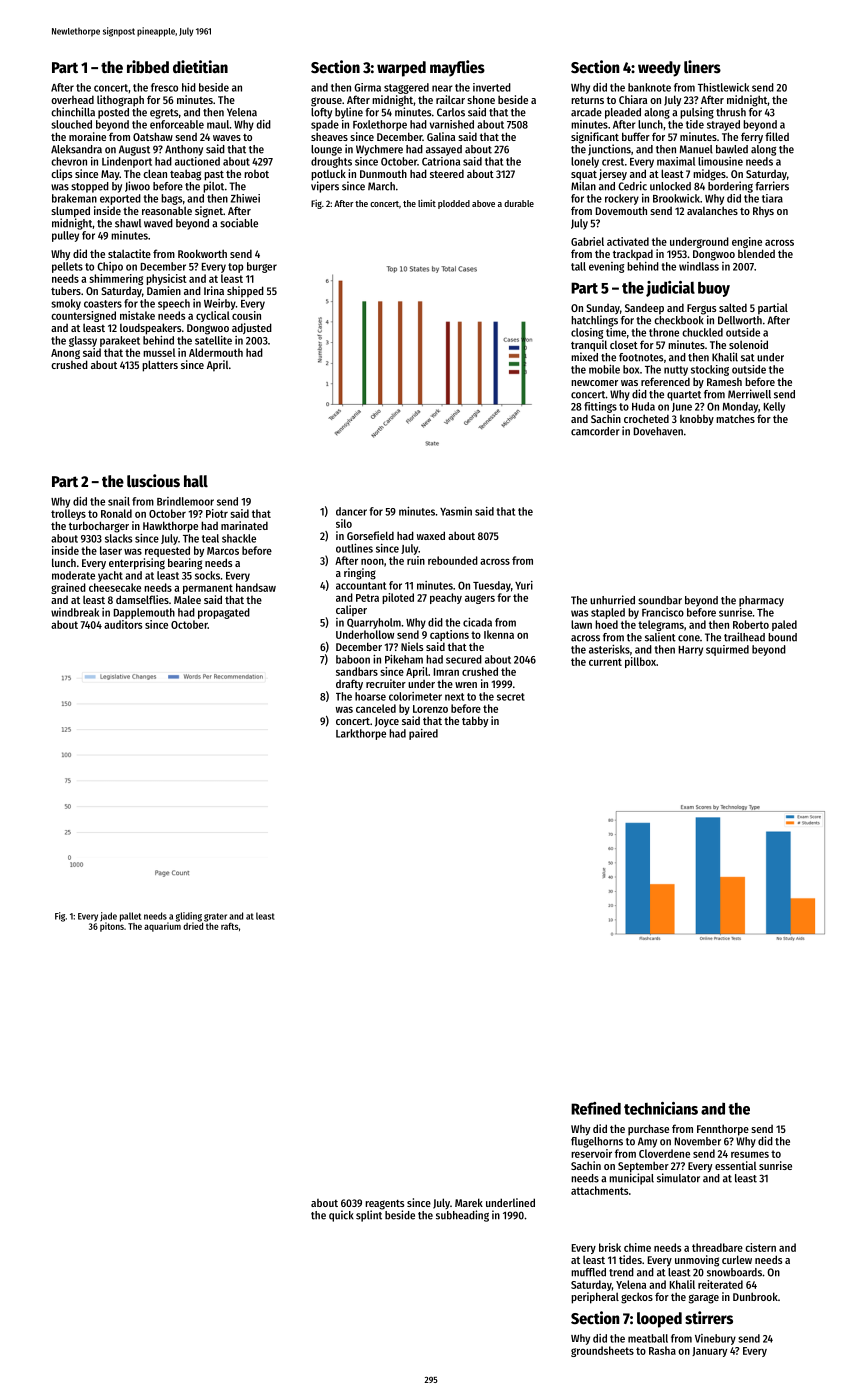 Image resolution: width=849 pixels, height=1400 pixels. I want to click on Girma, so click(367, 87).
